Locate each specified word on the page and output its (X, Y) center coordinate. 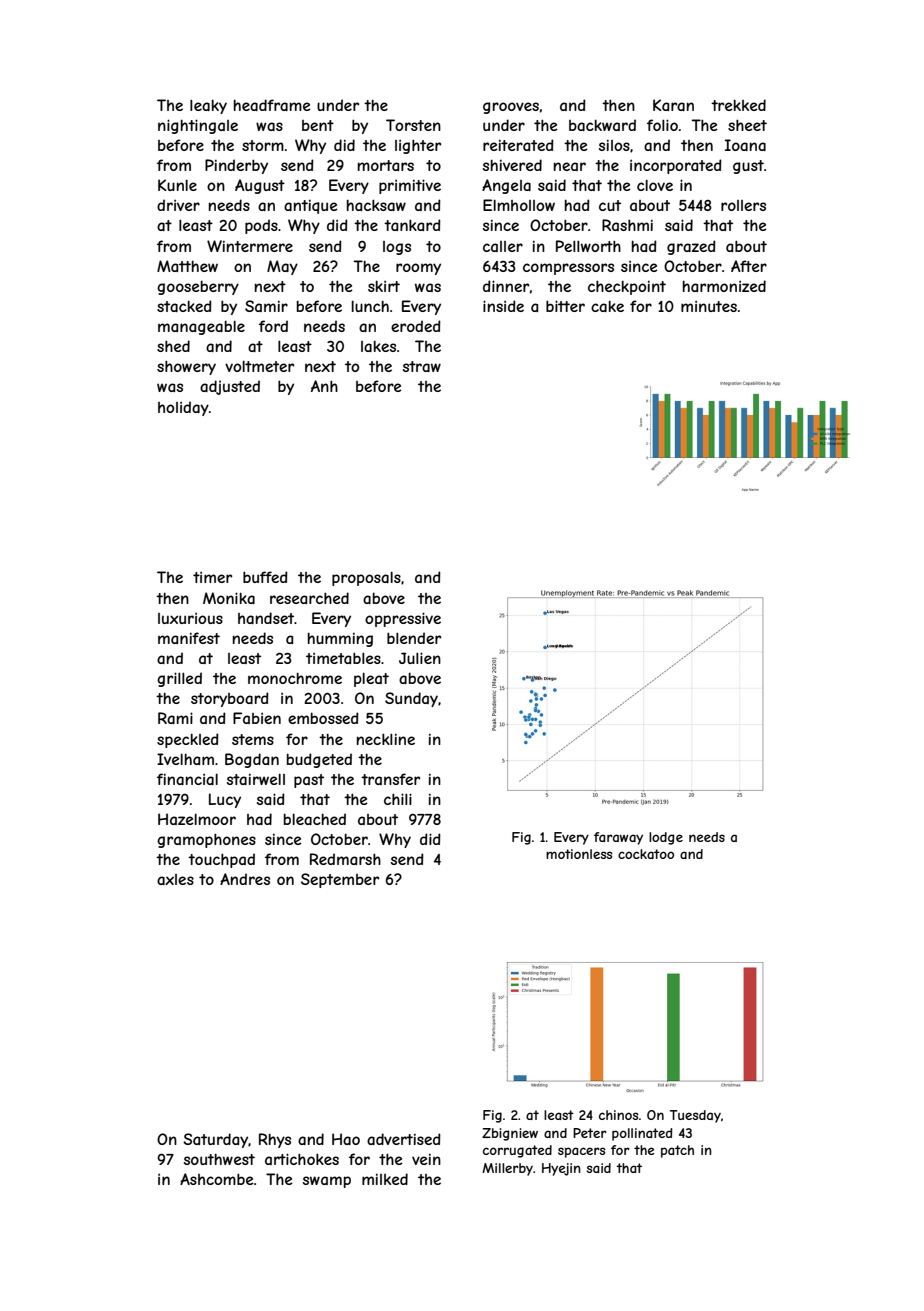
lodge (666, 838)
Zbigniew (510, 1134)
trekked (738, 105)
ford (273, 326)
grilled (179, 679)
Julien (420, 658)
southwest (219, 1159)
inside (503, 306)
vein (426, 1159)
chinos (619, 1115)
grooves (511, 108)
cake (607, 306)
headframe (272, 105)
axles (175, 879)
